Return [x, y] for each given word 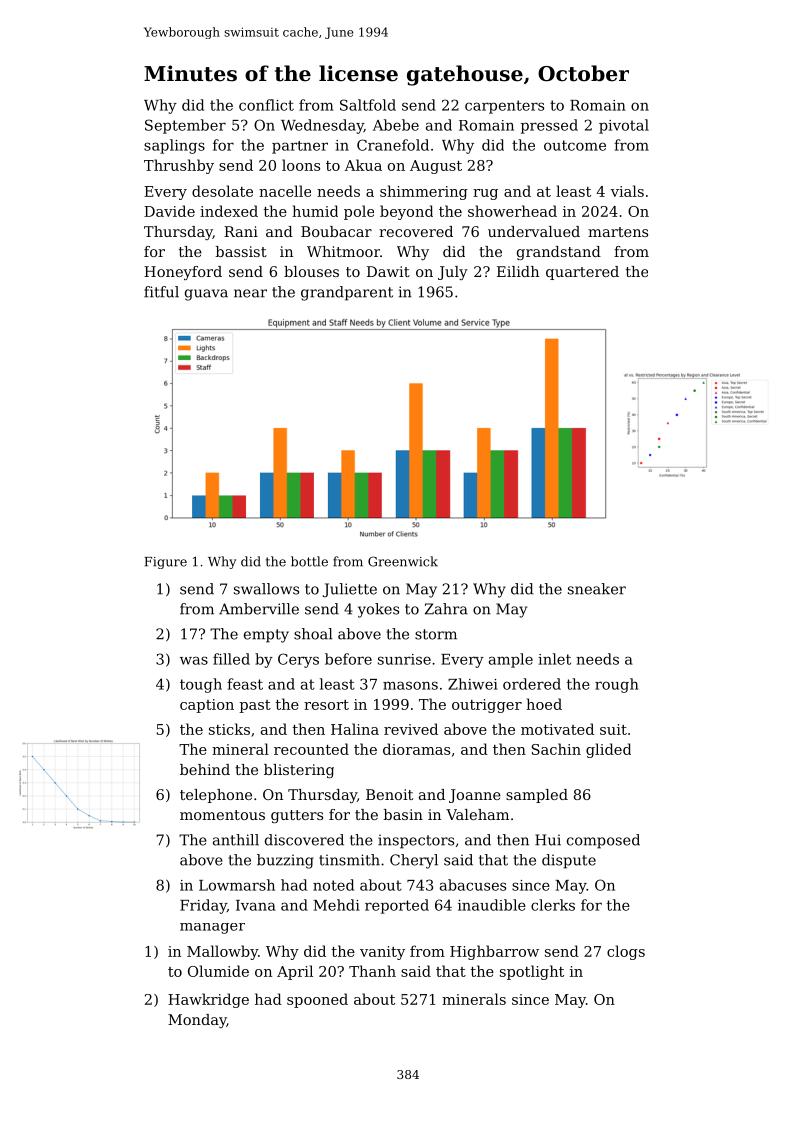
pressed [549, 126]
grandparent [347, 293]
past [255, 706]
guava [206, 295]
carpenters [504, 107]
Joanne [475, 796]
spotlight [532, 972]
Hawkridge [208, 1000]
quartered [582, 273]
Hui [548, 840]
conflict [266, 105]
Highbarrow [494, 952]
